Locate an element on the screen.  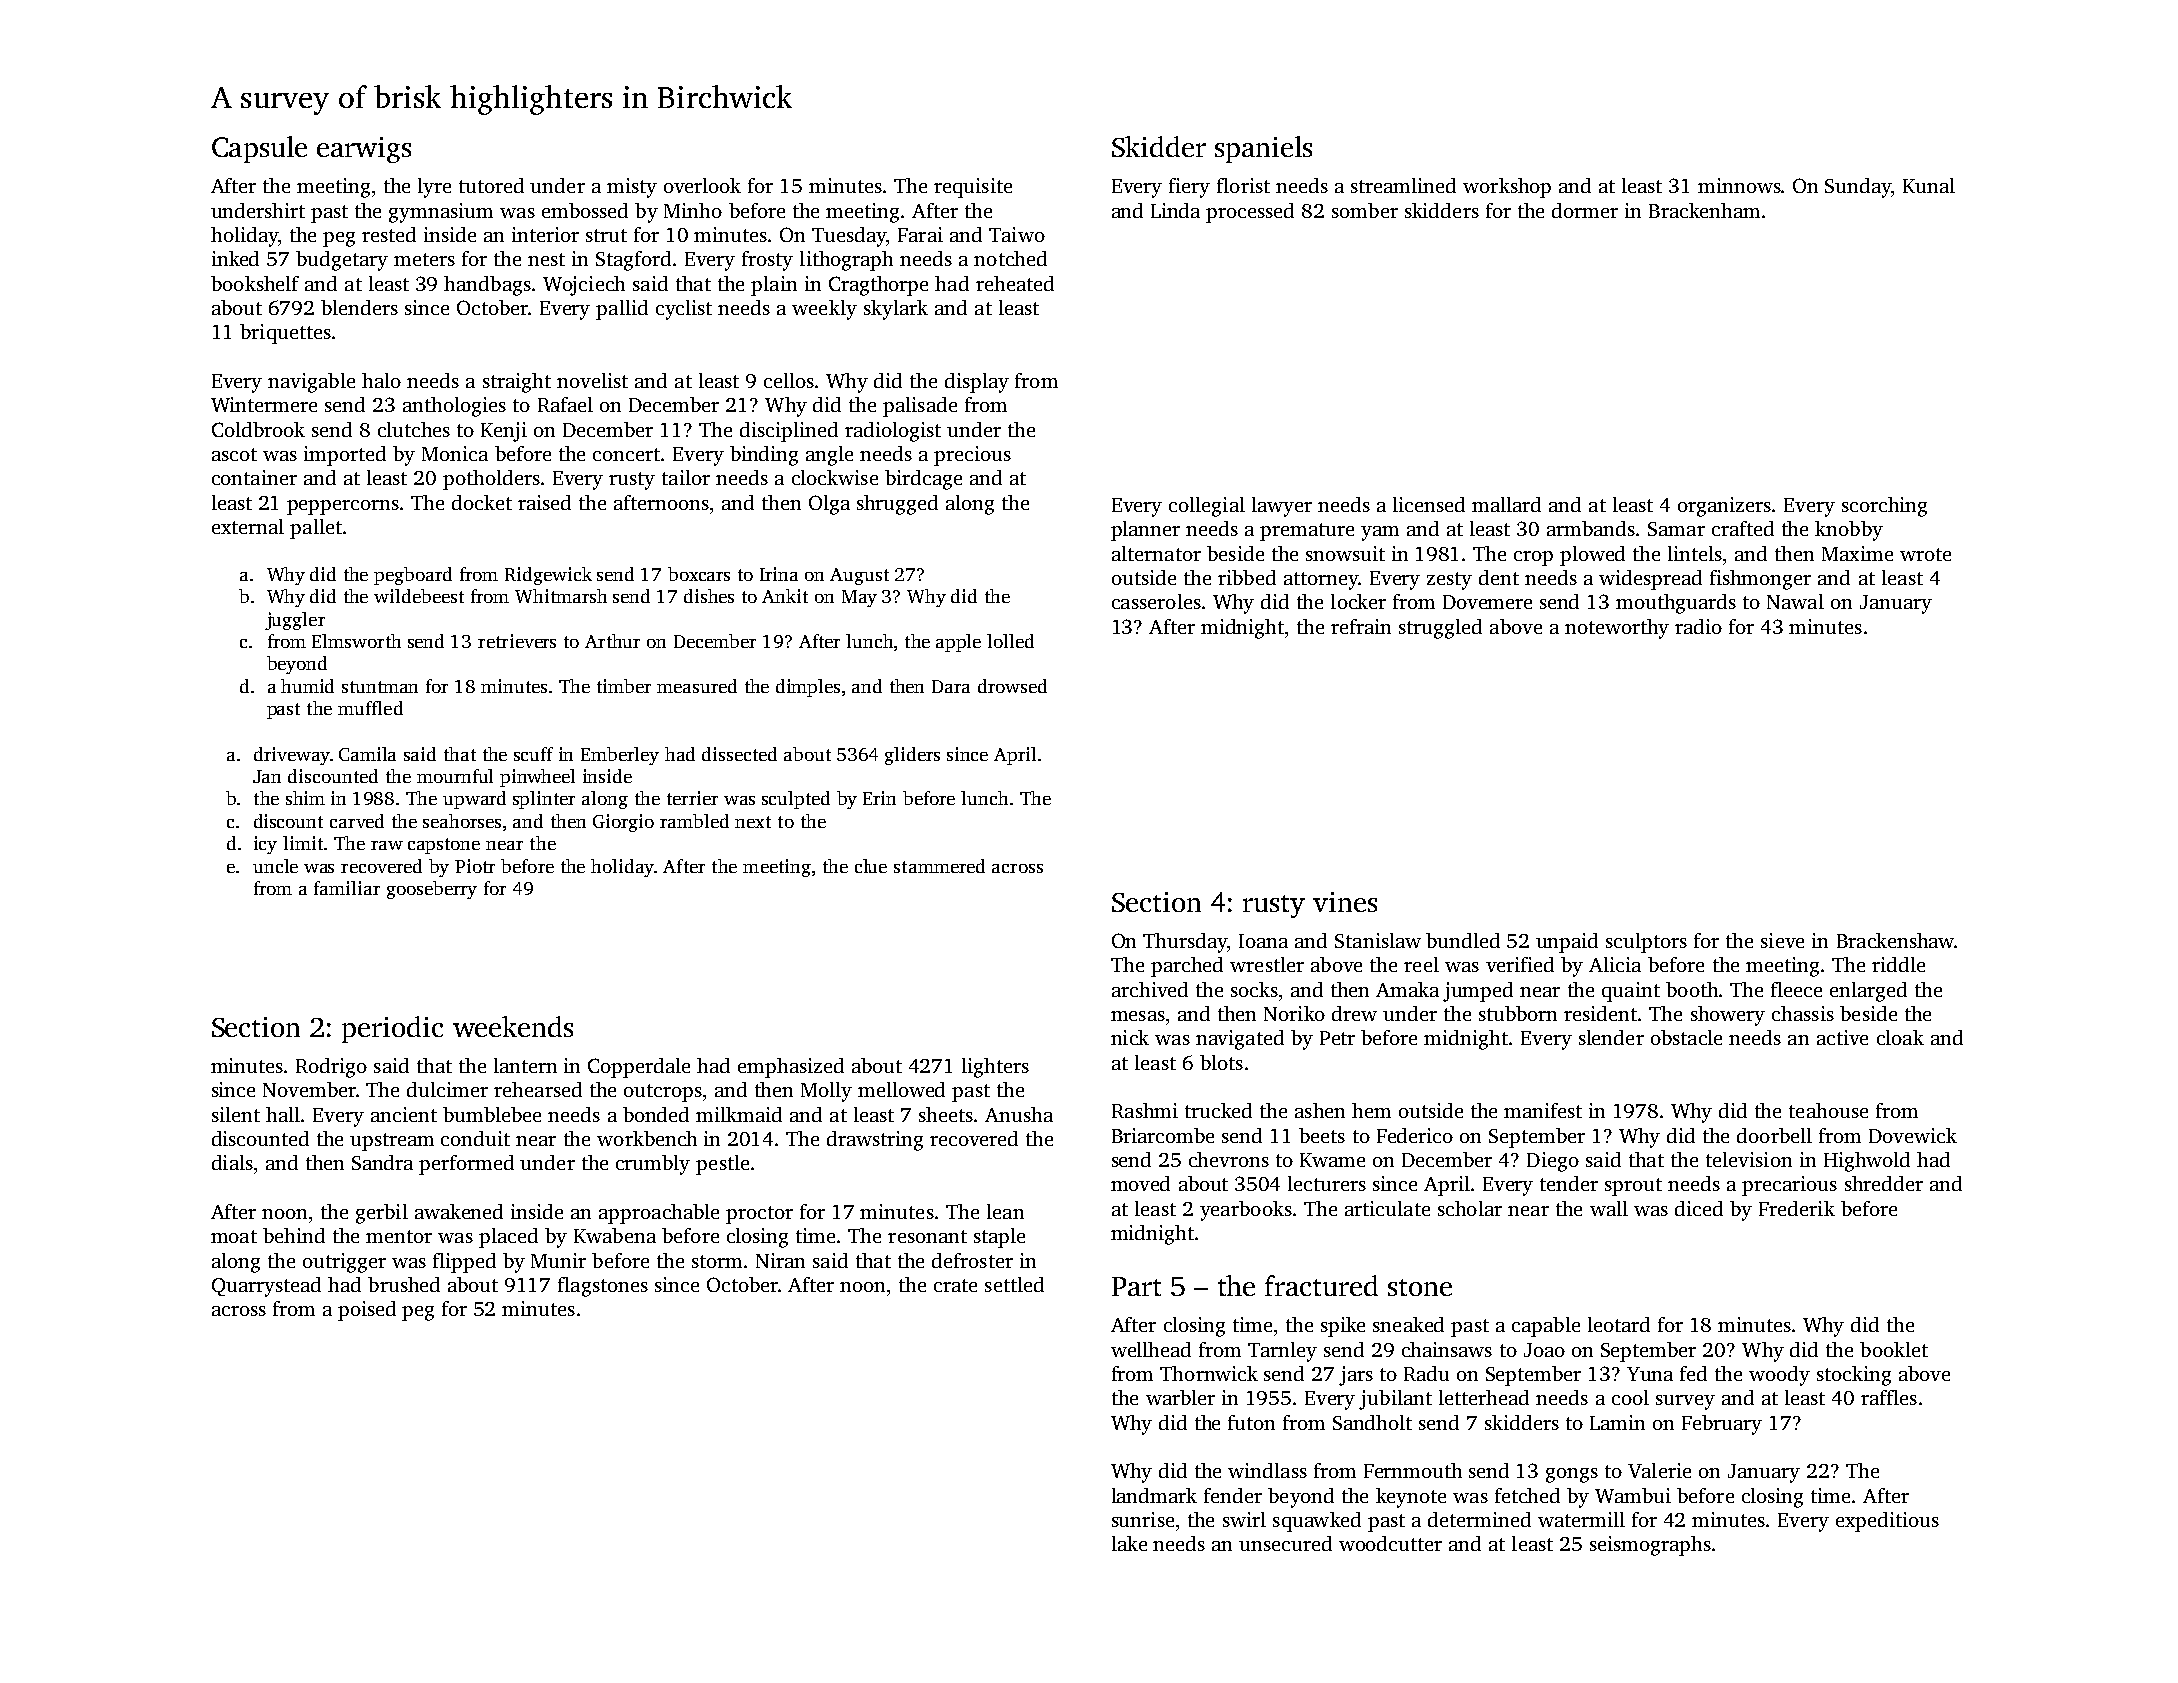
sunrise is located at coordinates (1143, 1519).
